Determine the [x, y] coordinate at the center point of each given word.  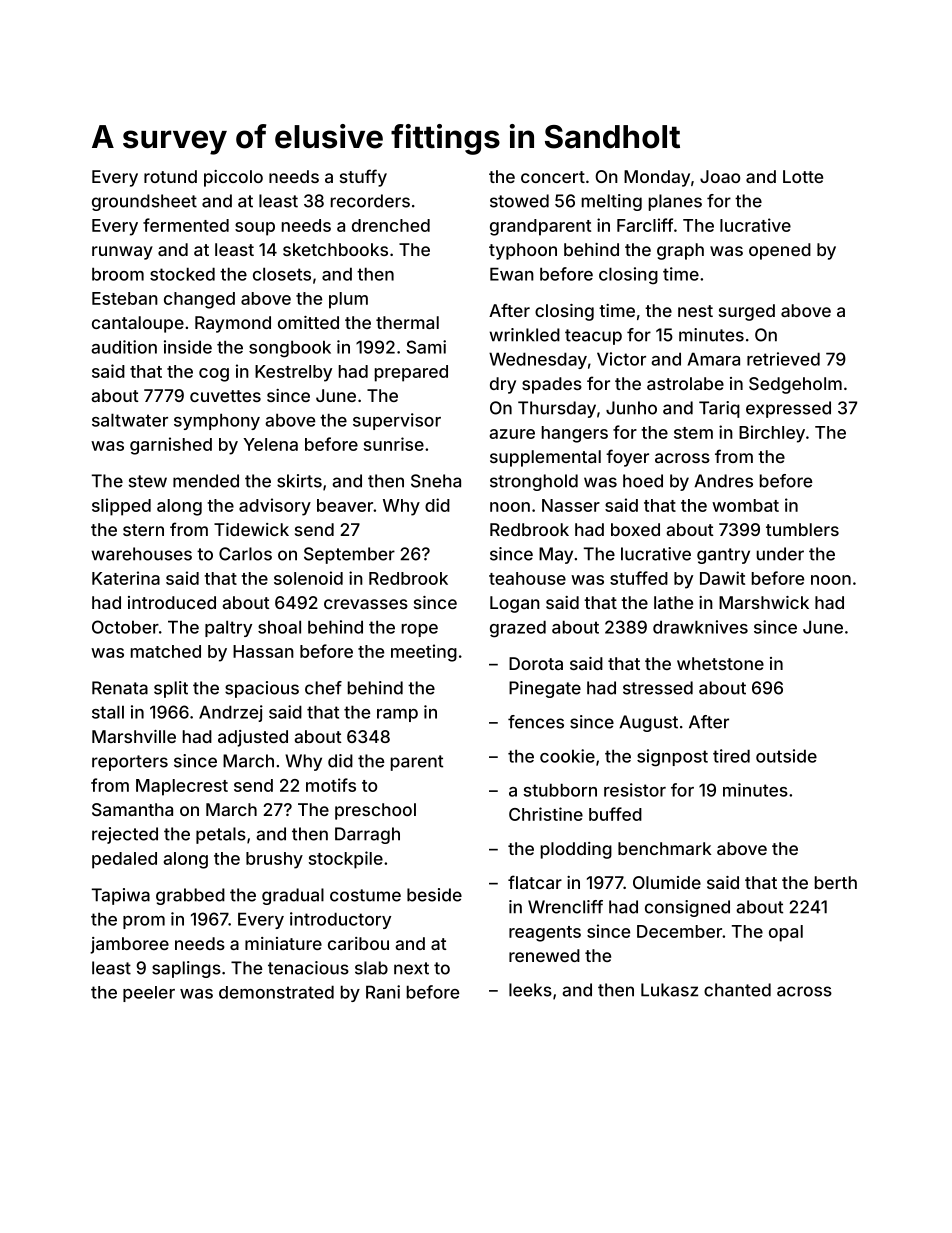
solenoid [308, 578]
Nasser [571, 505]
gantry [723, 556]
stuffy [363, 178]
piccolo [233, 178]
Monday [657, 178]
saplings [186, 969]
